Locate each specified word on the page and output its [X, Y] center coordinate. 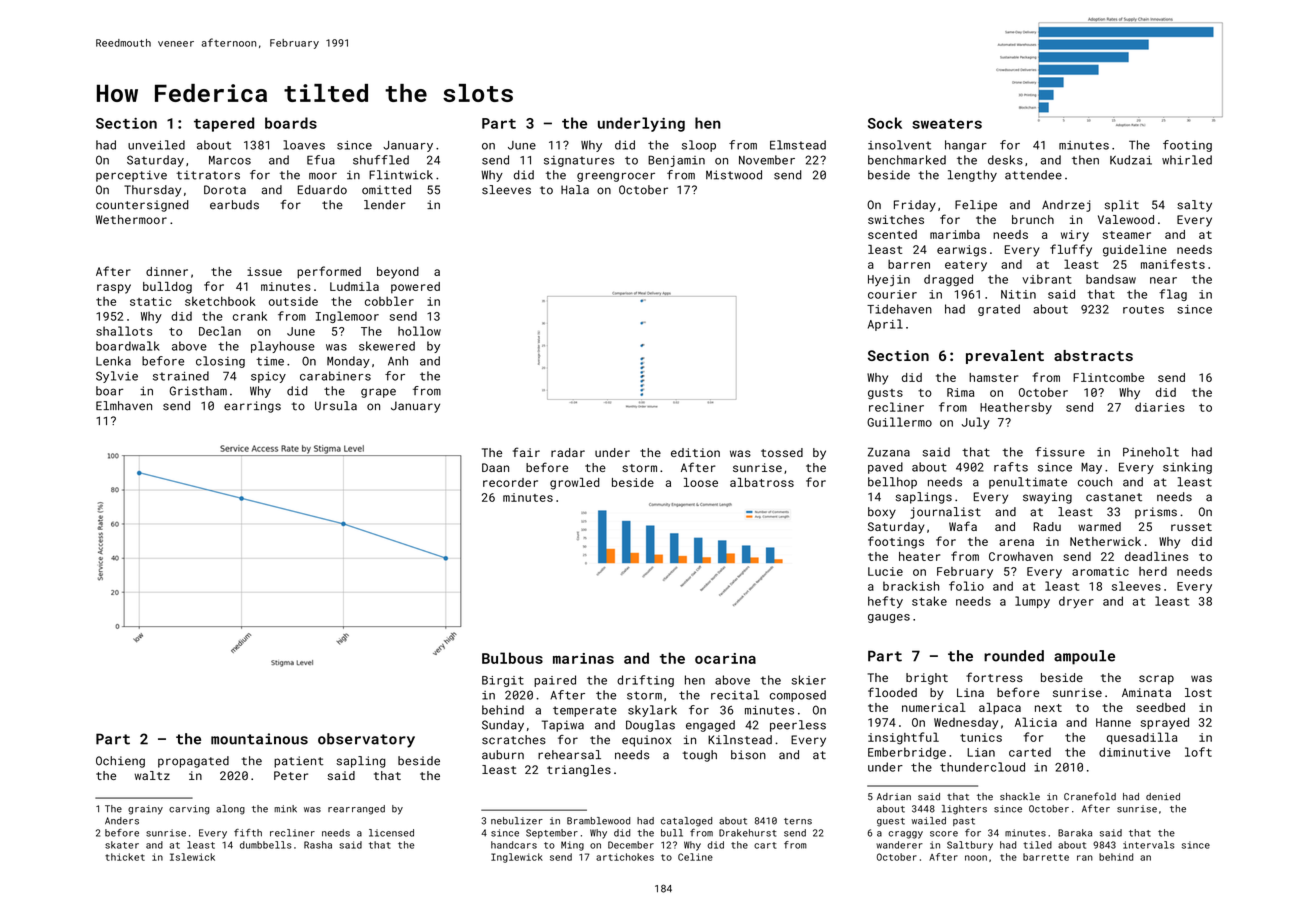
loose [701, 482]
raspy [114, 289]
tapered [224, 124]
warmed [1099, 526]
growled [574, 484]
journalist [945, 513]
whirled [1187, 160]
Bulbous [512, 658]
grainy [145, 810]
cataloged [686, 822]
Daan [495, 467]
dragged [948, 280]
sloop [699, 146]
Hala [575, 190]
